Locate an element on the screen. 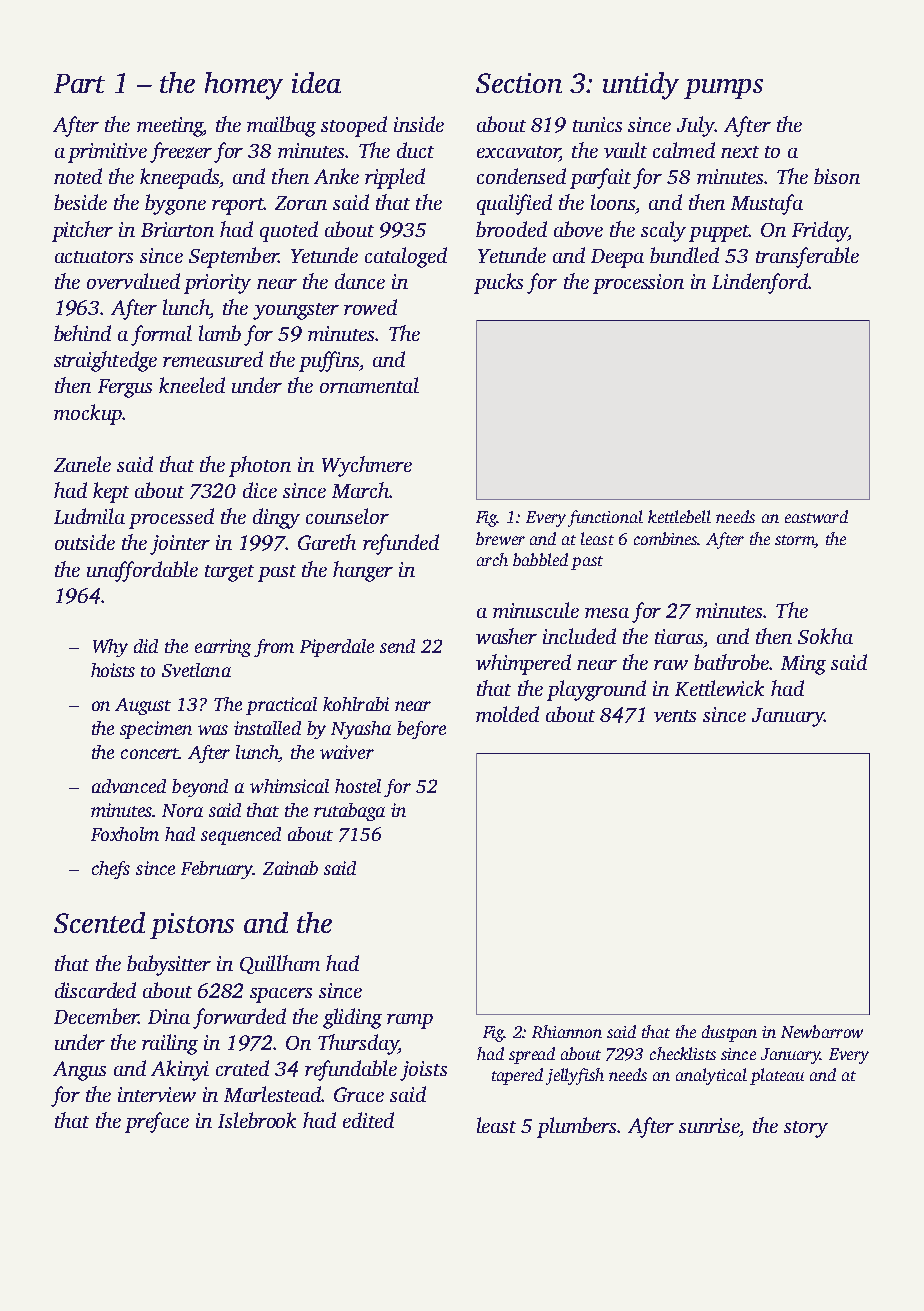 The width and height of the screenshot is (924, 1311). pumps is located at coordinates (723, 89).
